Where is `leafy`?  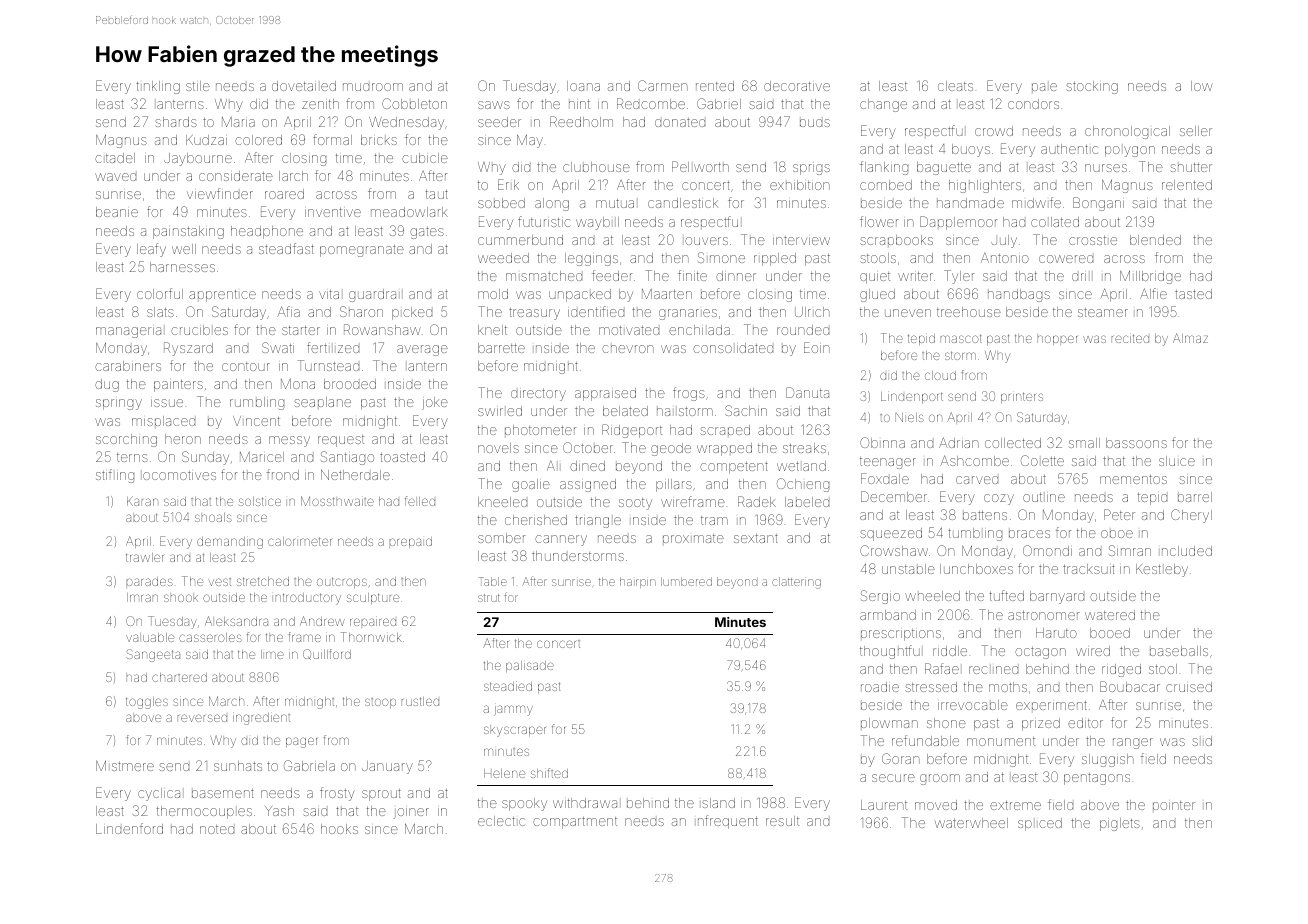 leafy is located at coordinates (151, 250).
